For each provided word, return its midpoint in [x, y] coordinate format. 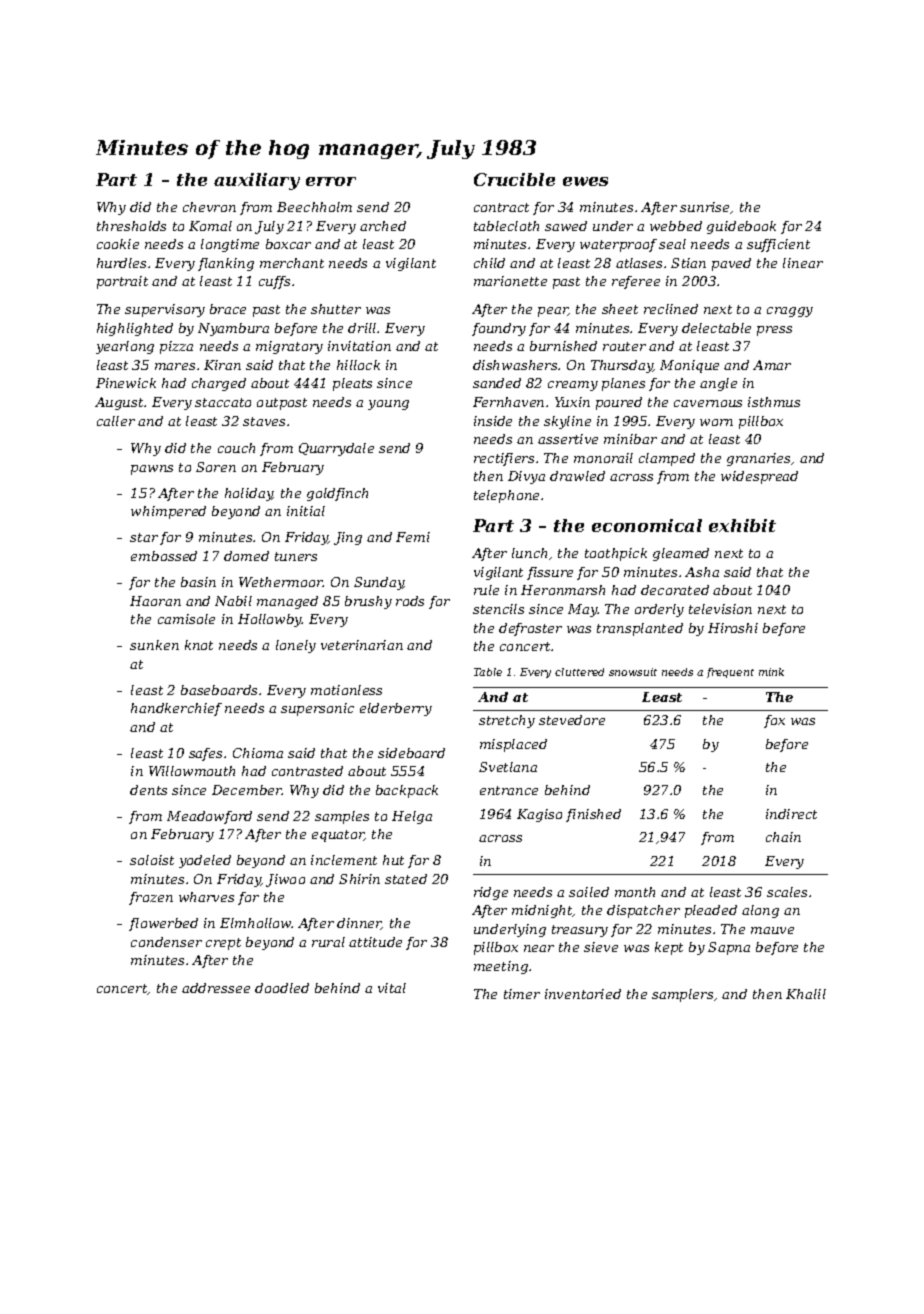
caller [116, 421]
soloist [152, 860]
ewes [585, 181]
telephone [506, 496]
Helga [412, 817]
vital [392, 988]
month [635, 892]
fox [774, 721]
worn [716, 422]
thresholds [131, 226]
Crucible [514, 179]
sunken [154, 645]
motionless [346, 690]
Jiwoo [285, 880]
